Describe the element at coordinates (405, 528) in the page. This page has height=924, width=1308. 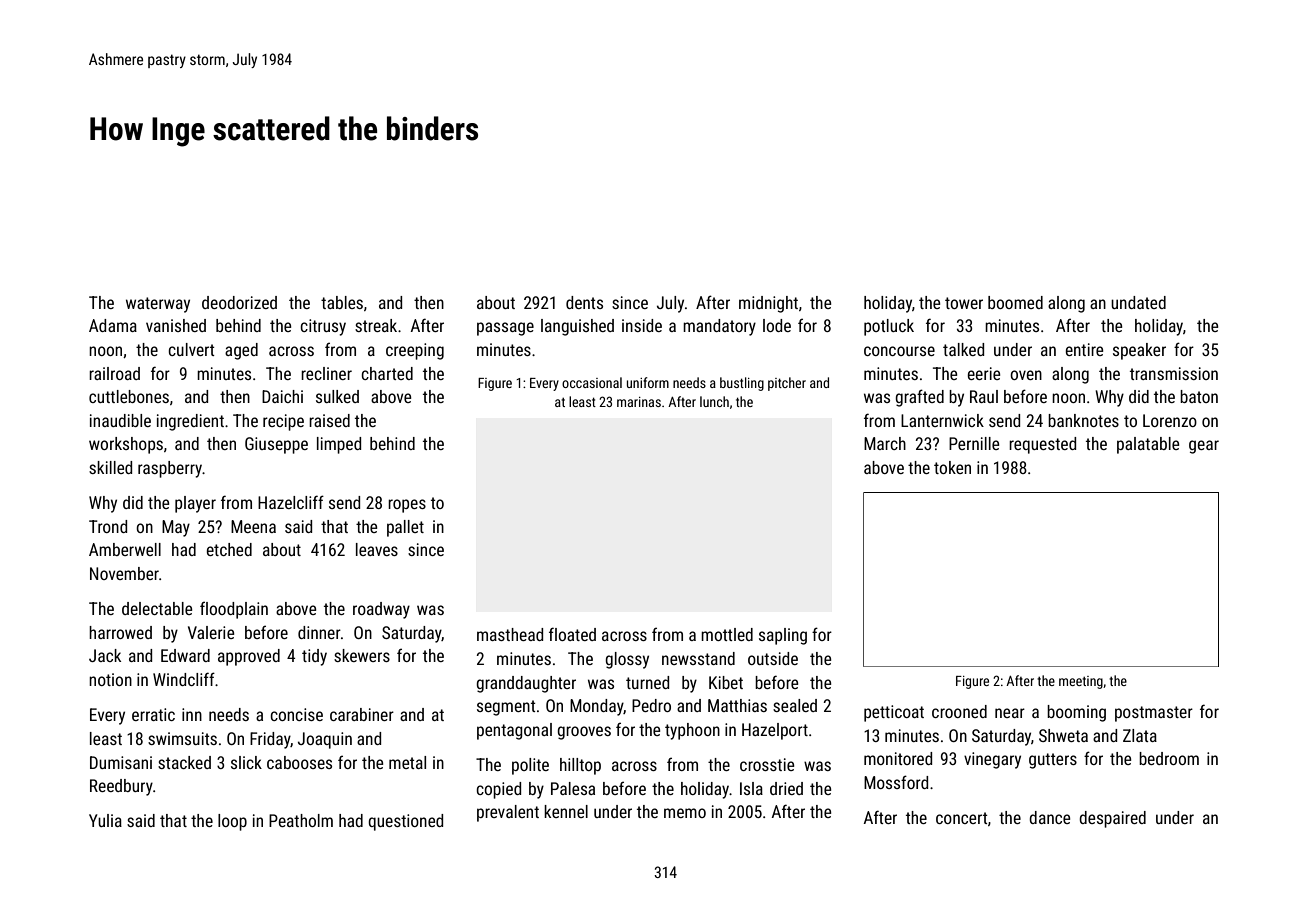
I see `pallet` at that location.
